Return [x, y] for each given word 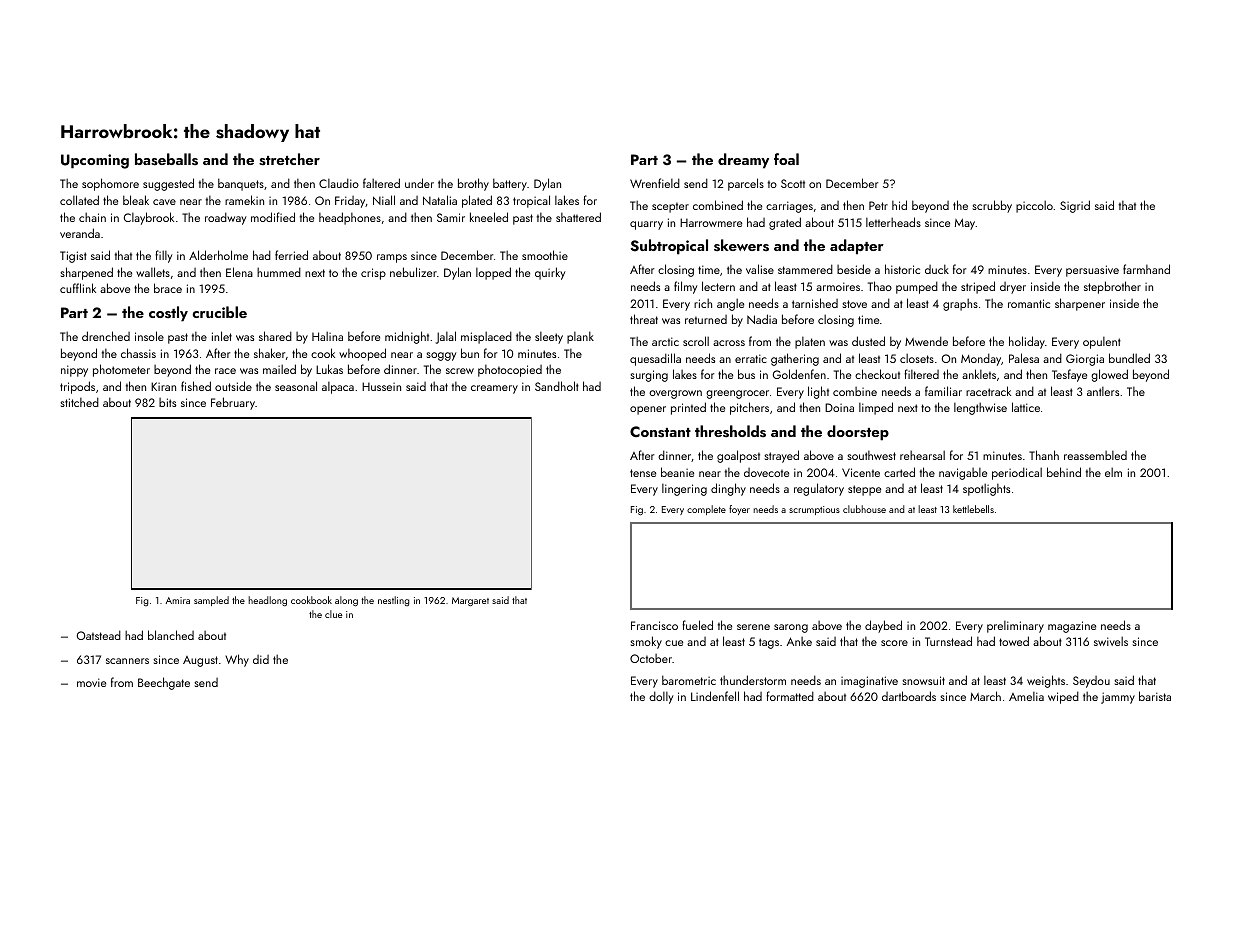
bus [746, 374]
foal [786, 159]
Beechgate [164, 683]
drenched [106, 336]
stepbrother [1112, 287]
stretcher [289, 159]
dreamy [743, 161]
